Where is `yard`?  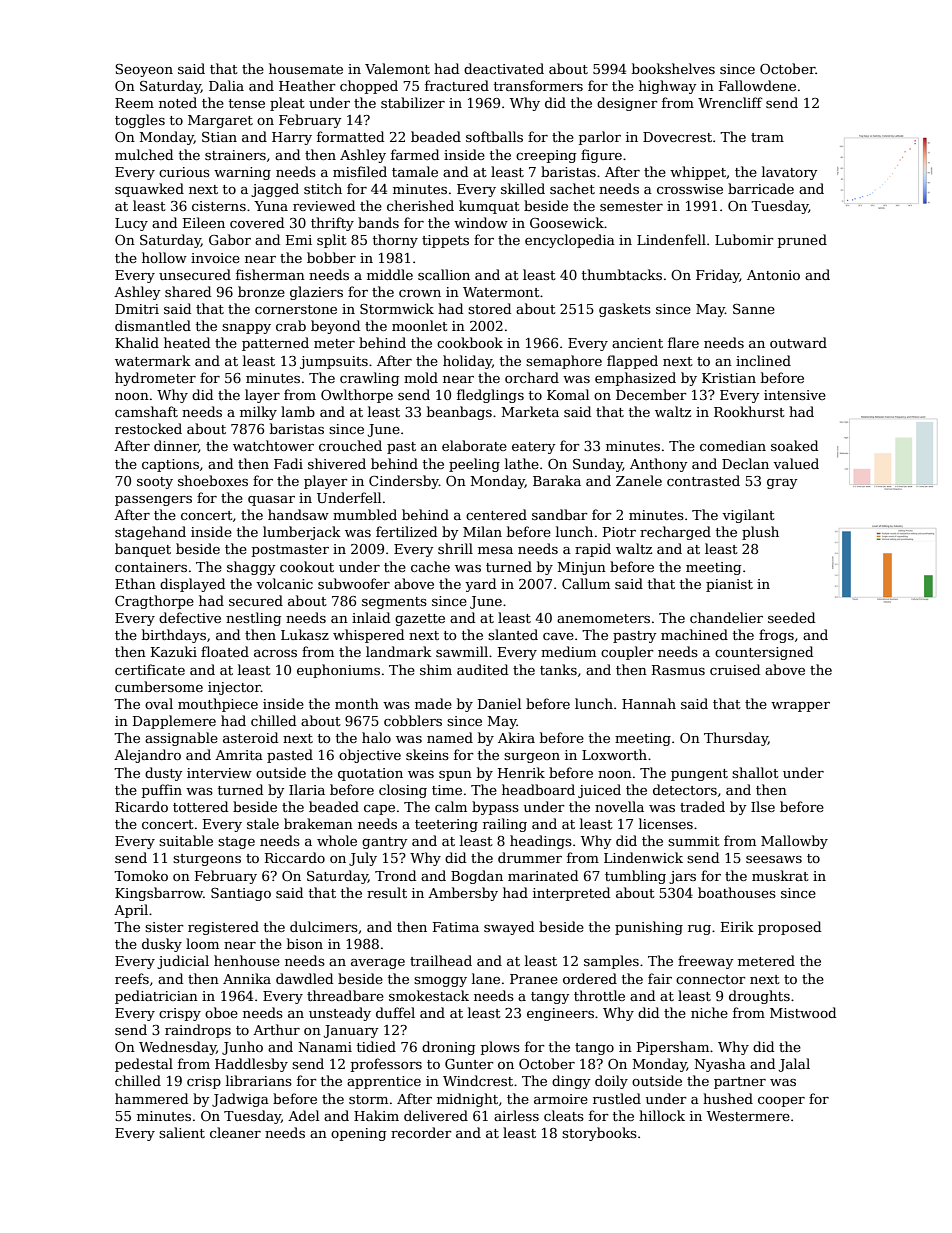 yard is located at coordinates (480, 585).
